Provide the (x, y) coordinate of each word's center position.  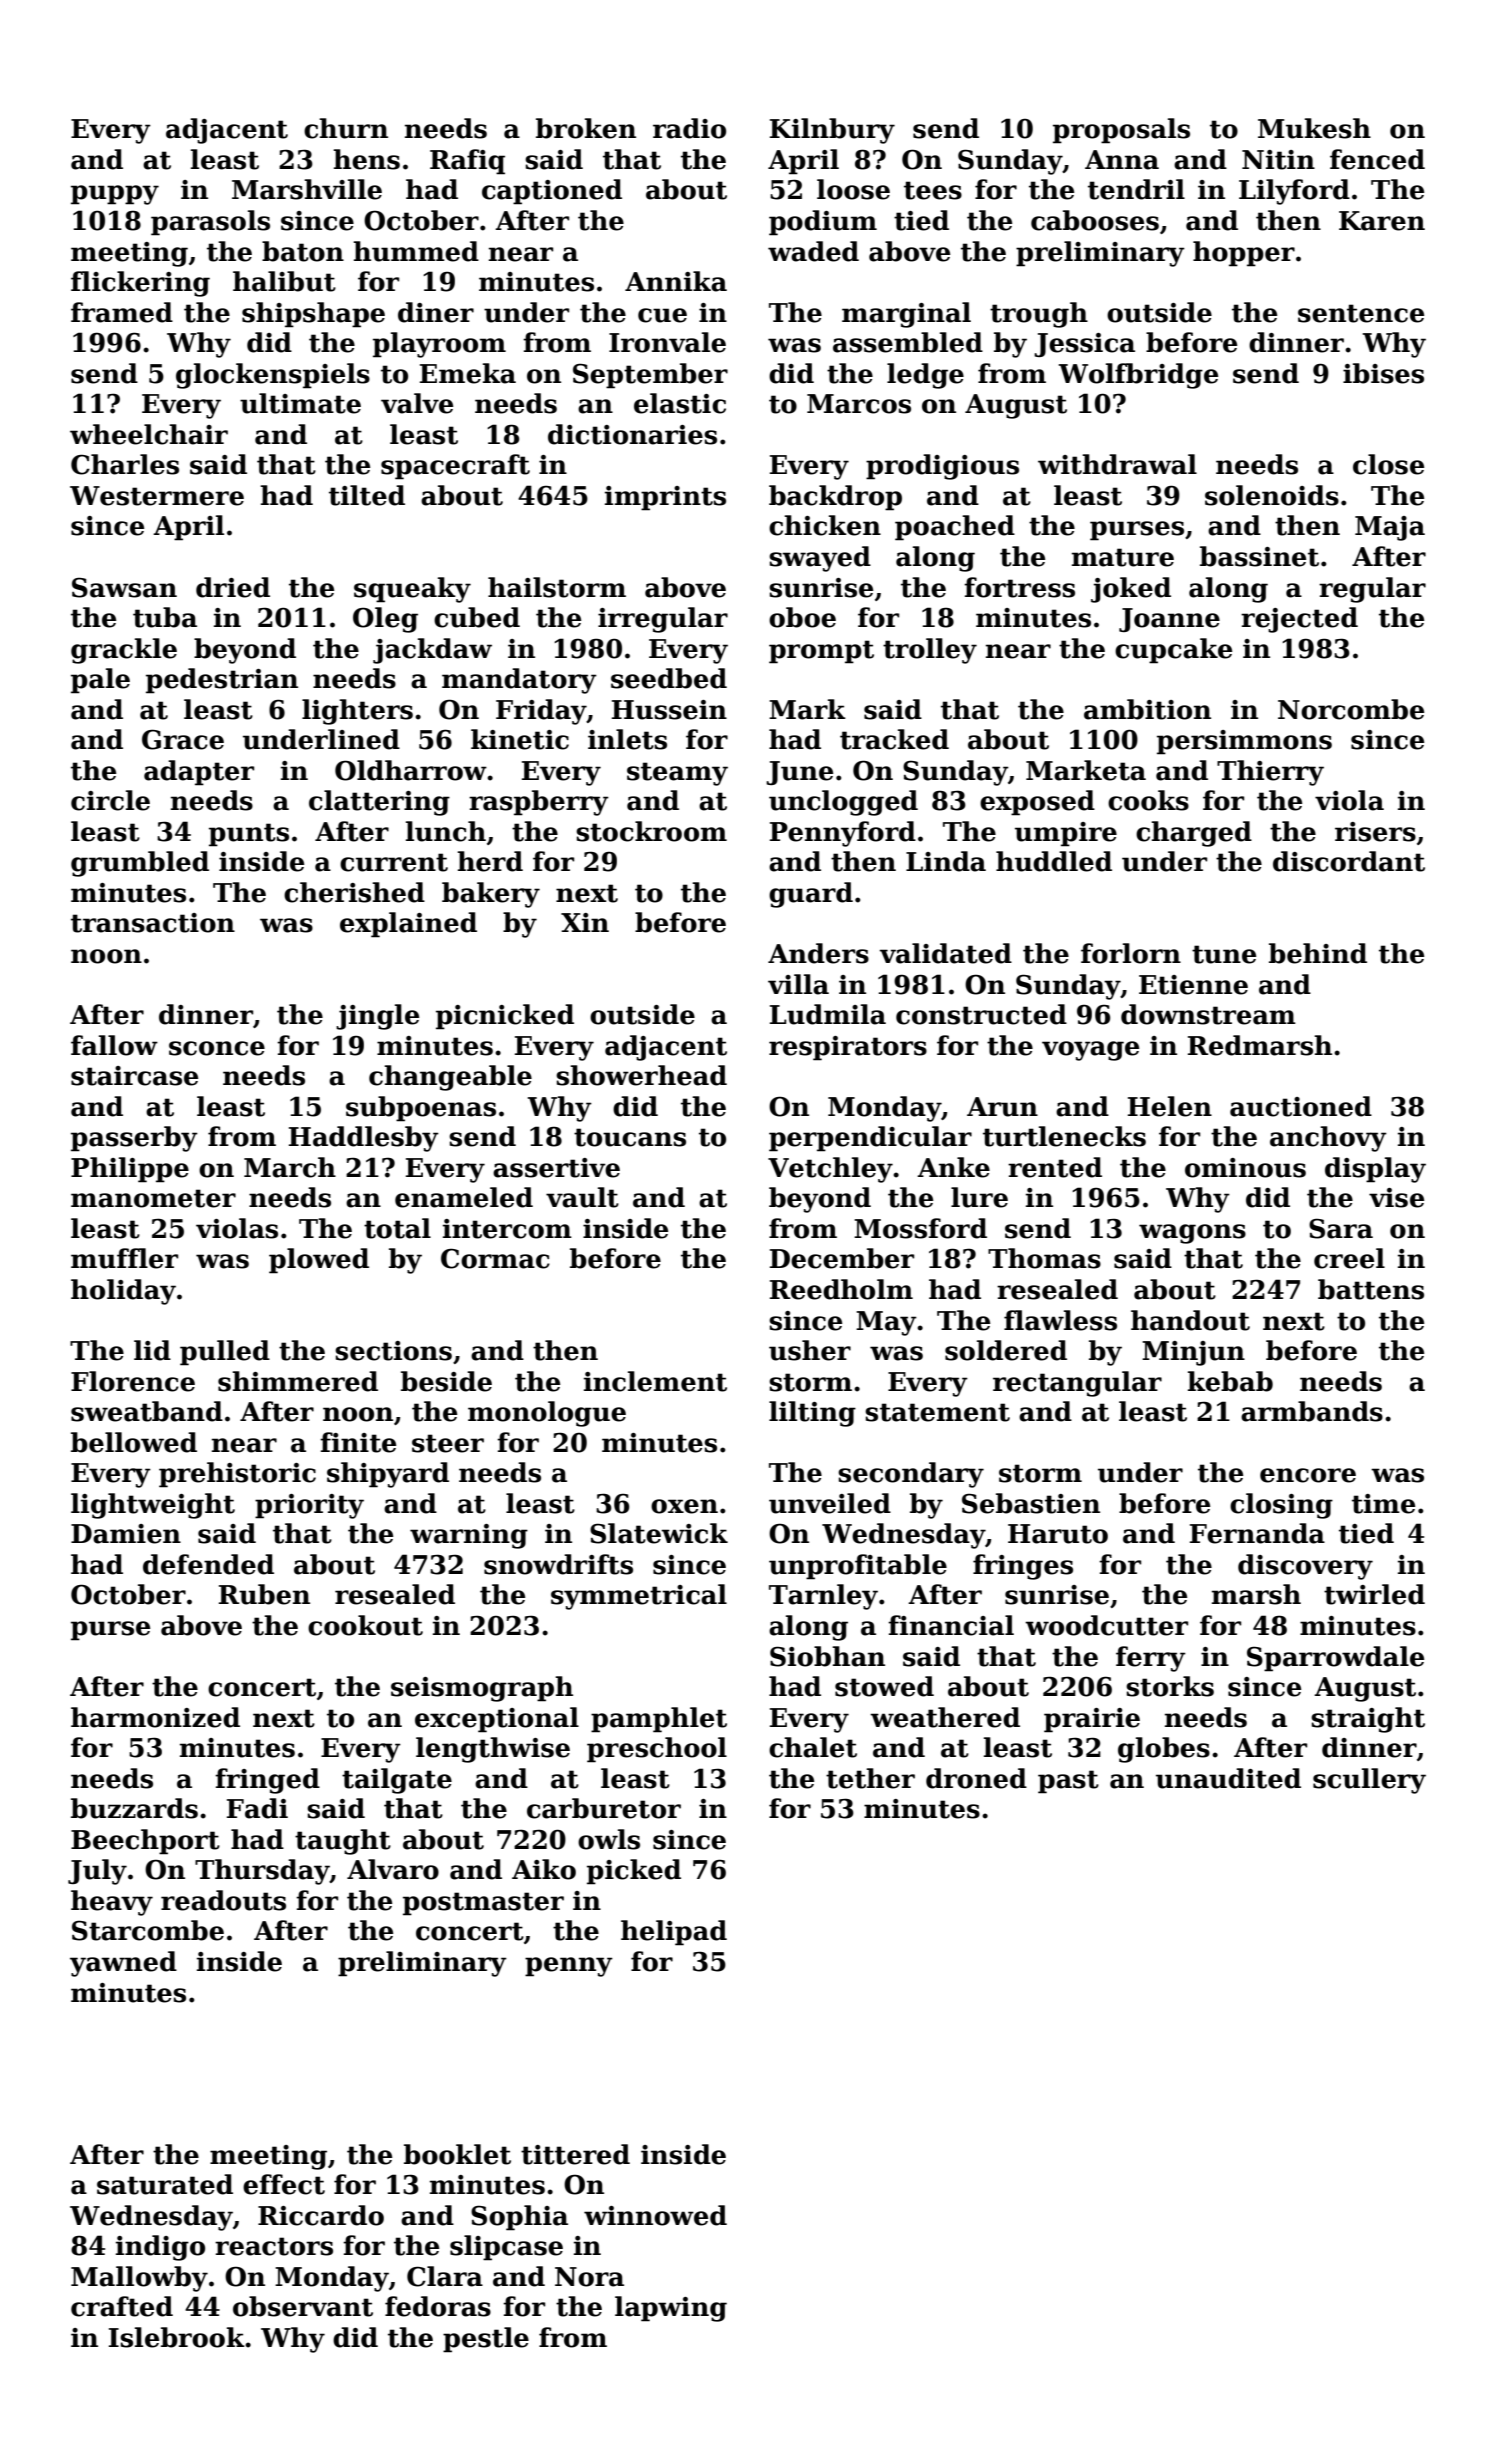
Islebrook (177, 2337)
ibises (1383, 373)
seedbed (669, 678)
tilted (367, 495)
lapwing (671, 2309)
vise (1396, 1198)
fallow (114, 1045)
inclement (655, 1381)
